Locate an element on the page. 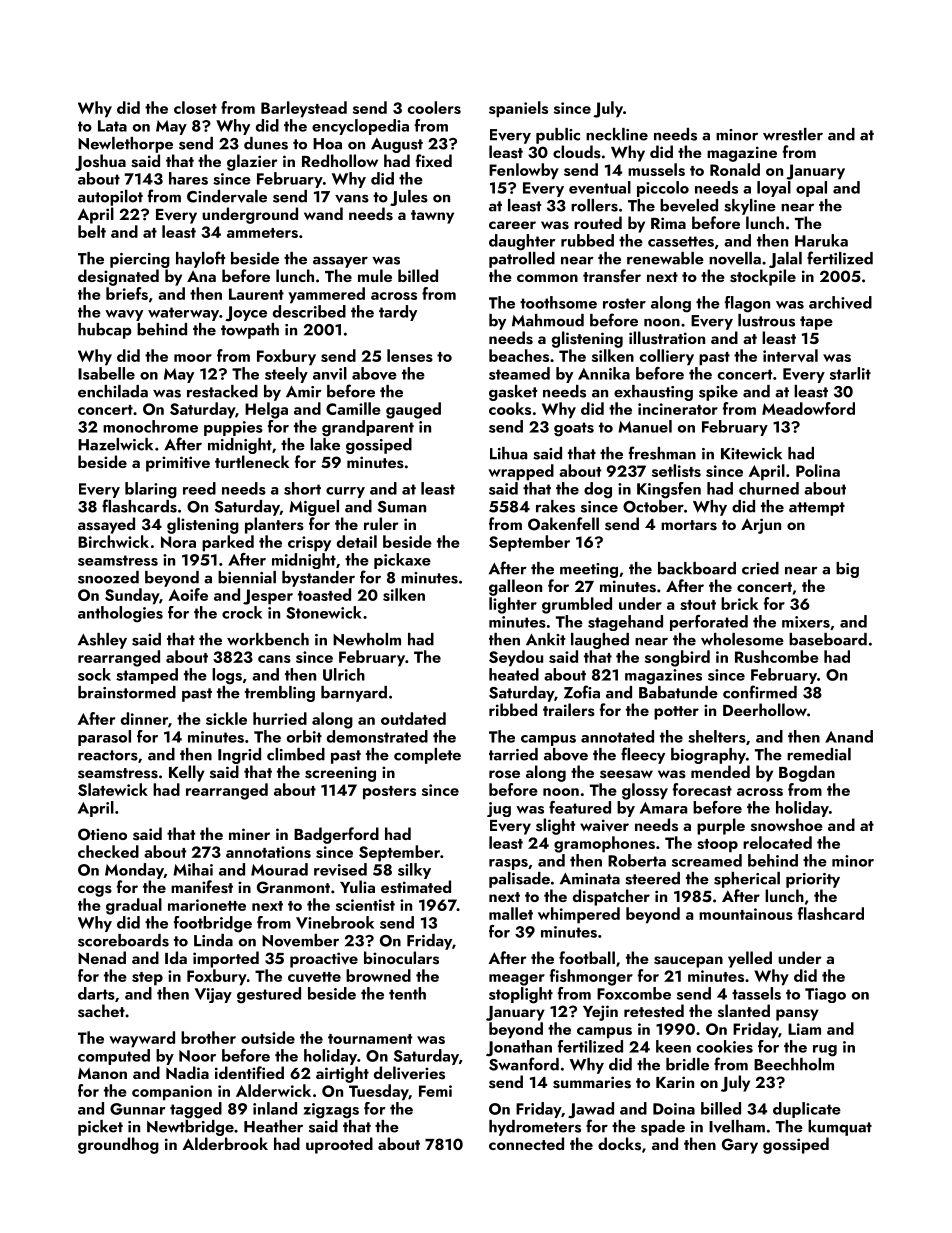 Image resolution: width=952 pixels, height=1233 pixels. patrolled is located at coordinates (522, 260).
